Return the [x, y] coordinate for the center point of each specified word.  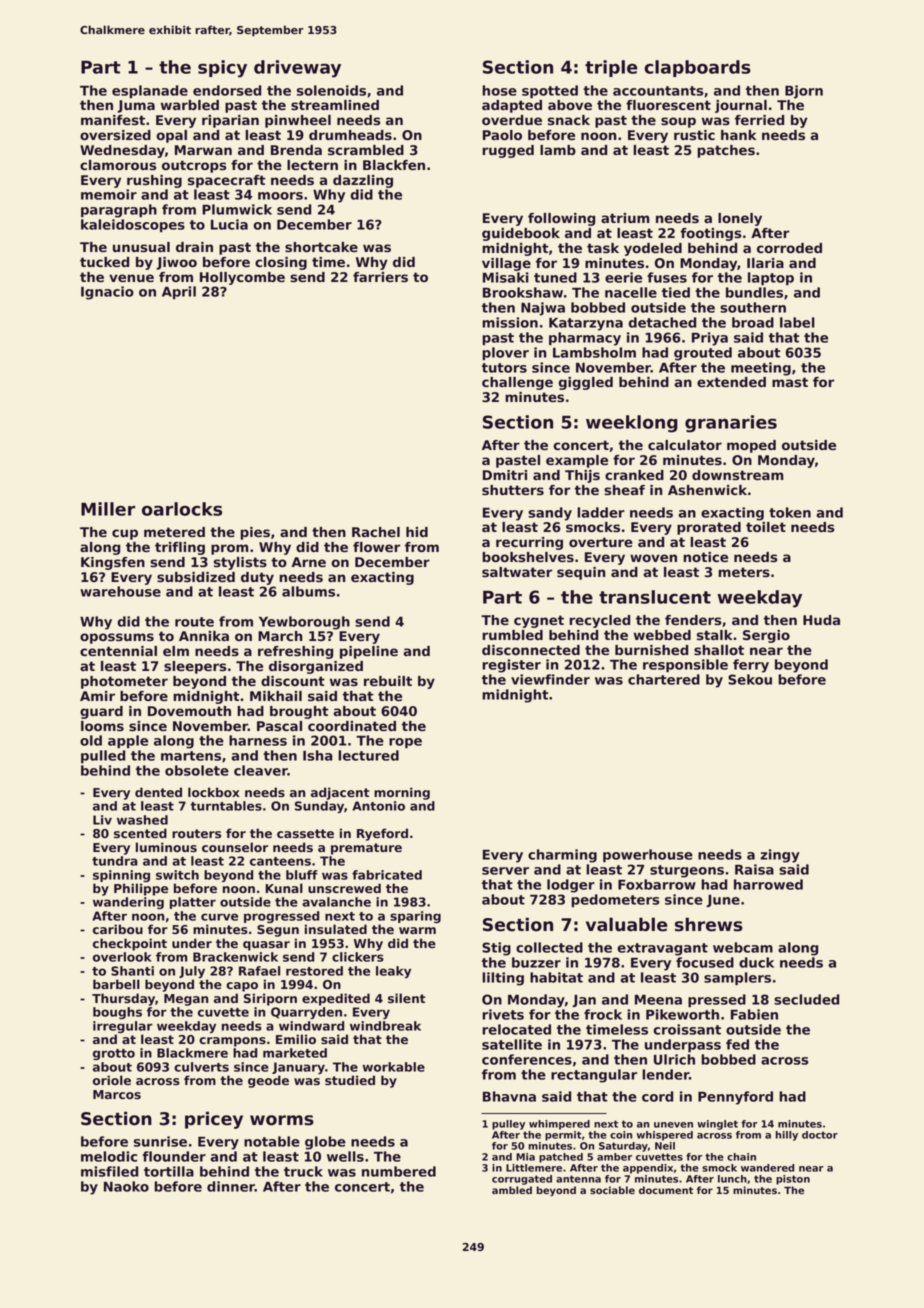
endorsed [227, 90]
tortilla [169, 1171]
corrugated [522, 1180]
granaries [731, 424]
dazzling [363, 181]
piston [793, 1180]
